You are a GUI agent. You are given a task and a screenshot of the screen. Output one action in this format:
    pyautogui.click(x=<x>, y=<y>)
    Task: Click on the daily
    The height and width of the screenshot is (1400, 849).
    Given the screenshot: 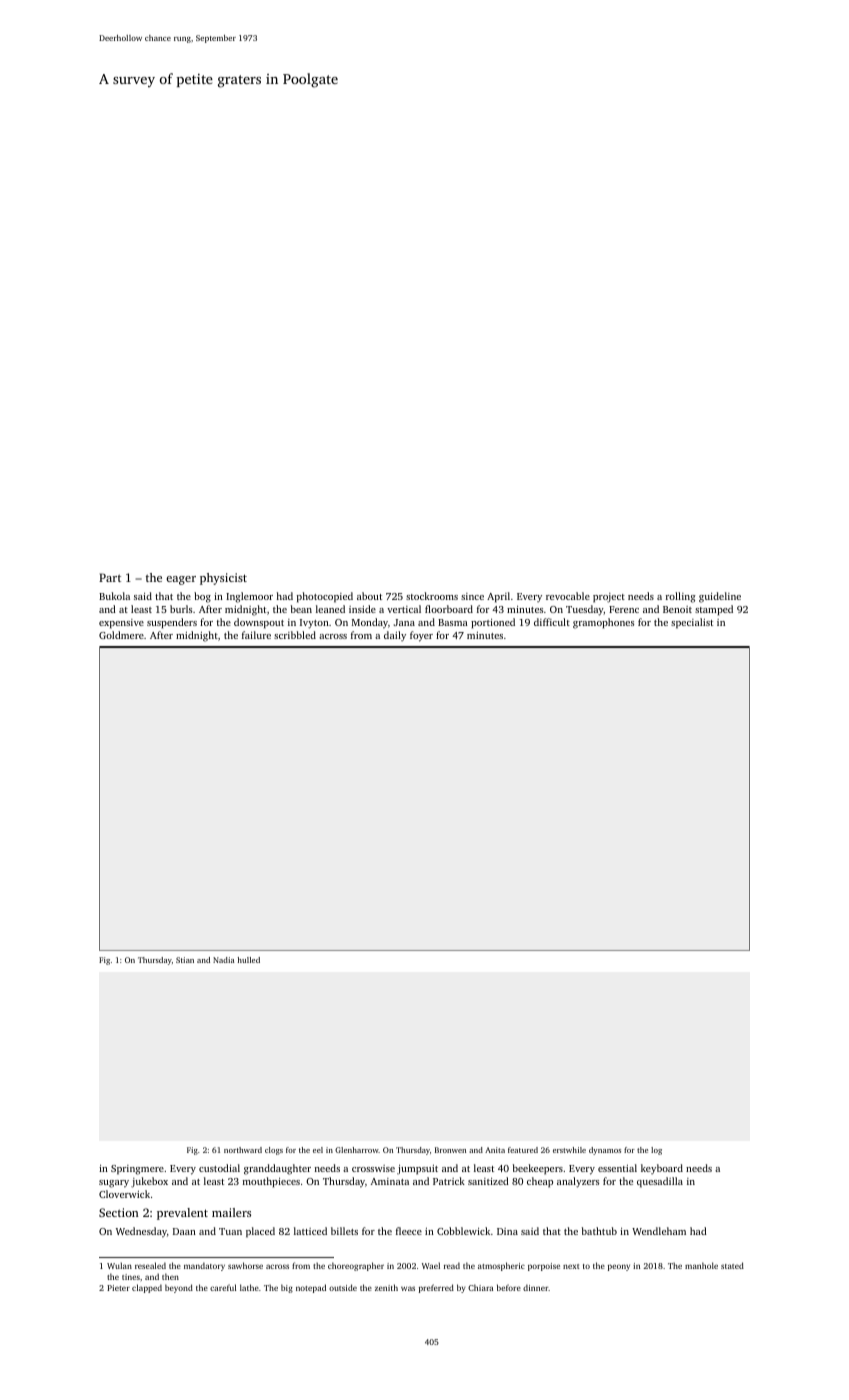 What is the action you would take?
    pyautogui.click(x=395, y=636)
